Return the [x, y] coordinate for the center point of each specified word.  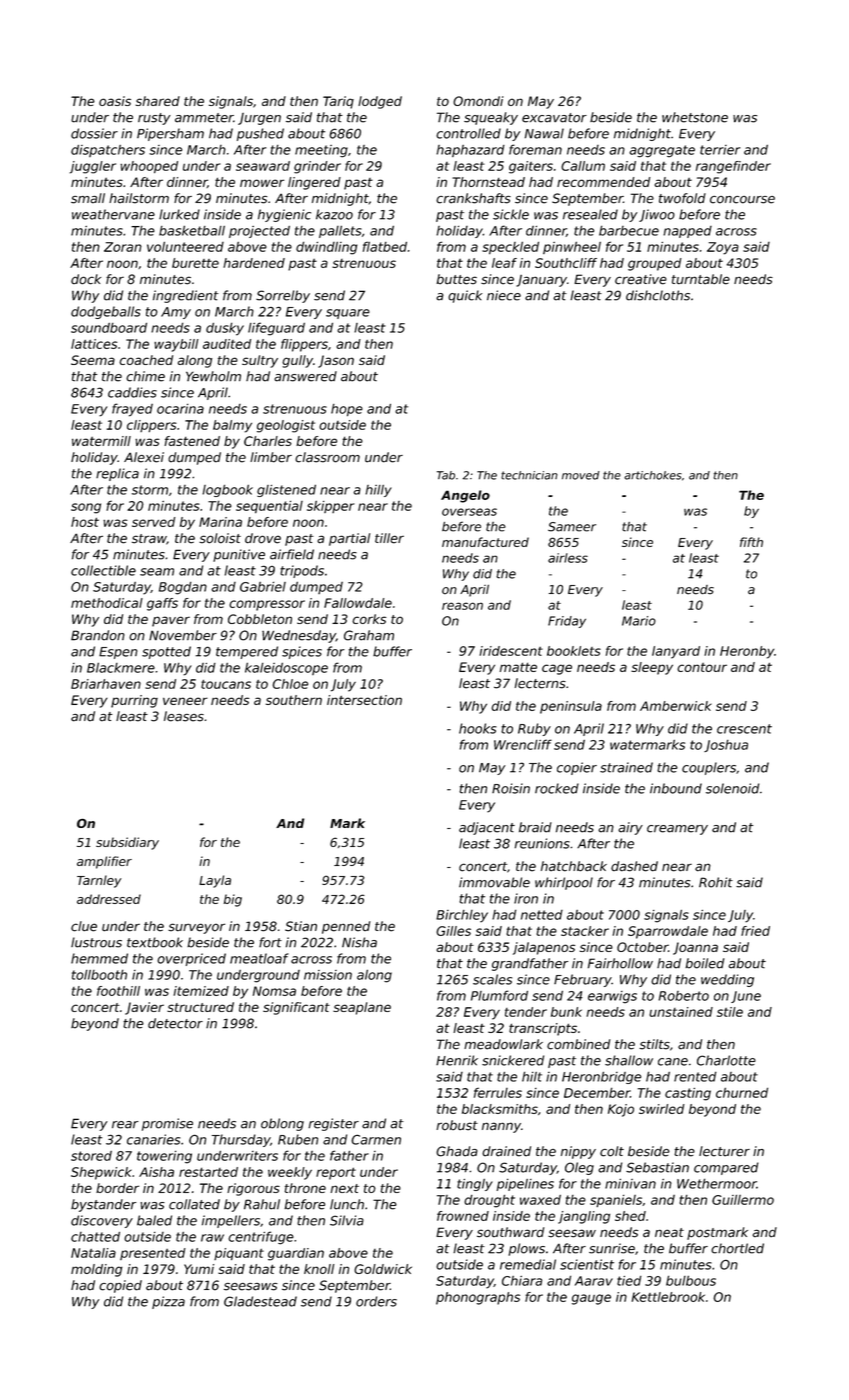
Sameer [572, 527]
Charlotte [726, 1060]
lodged [380, 102]
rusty [154, 119]
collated [194, 1204]
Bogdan [183, 588]
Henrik [457, 1060]
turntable [701, 279]
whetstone [695, 117]
